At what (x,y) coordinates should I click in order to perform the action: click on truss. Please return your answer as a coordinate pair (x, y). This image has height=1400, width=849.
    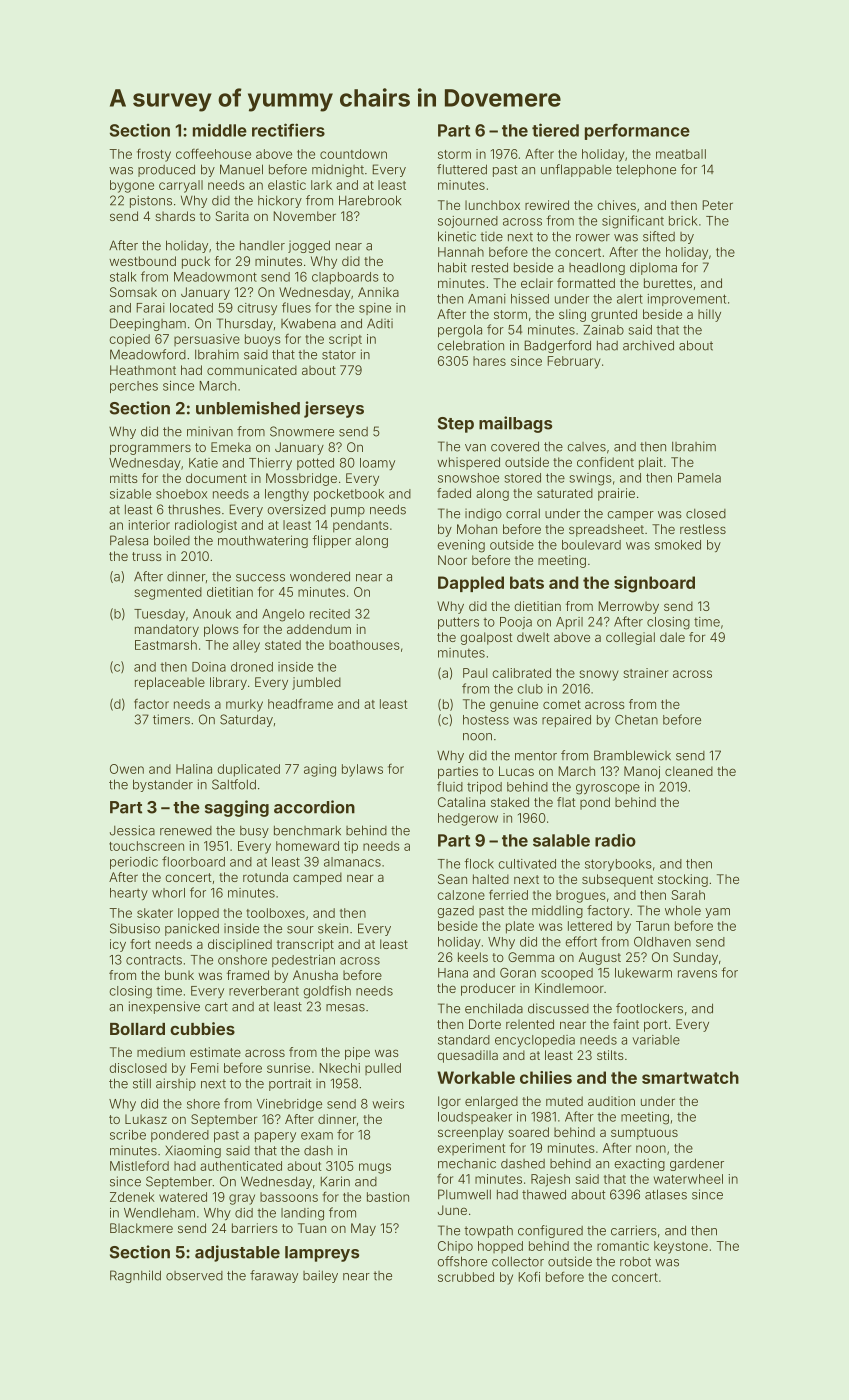
    Looking at the image, I should click on (147, 556).
